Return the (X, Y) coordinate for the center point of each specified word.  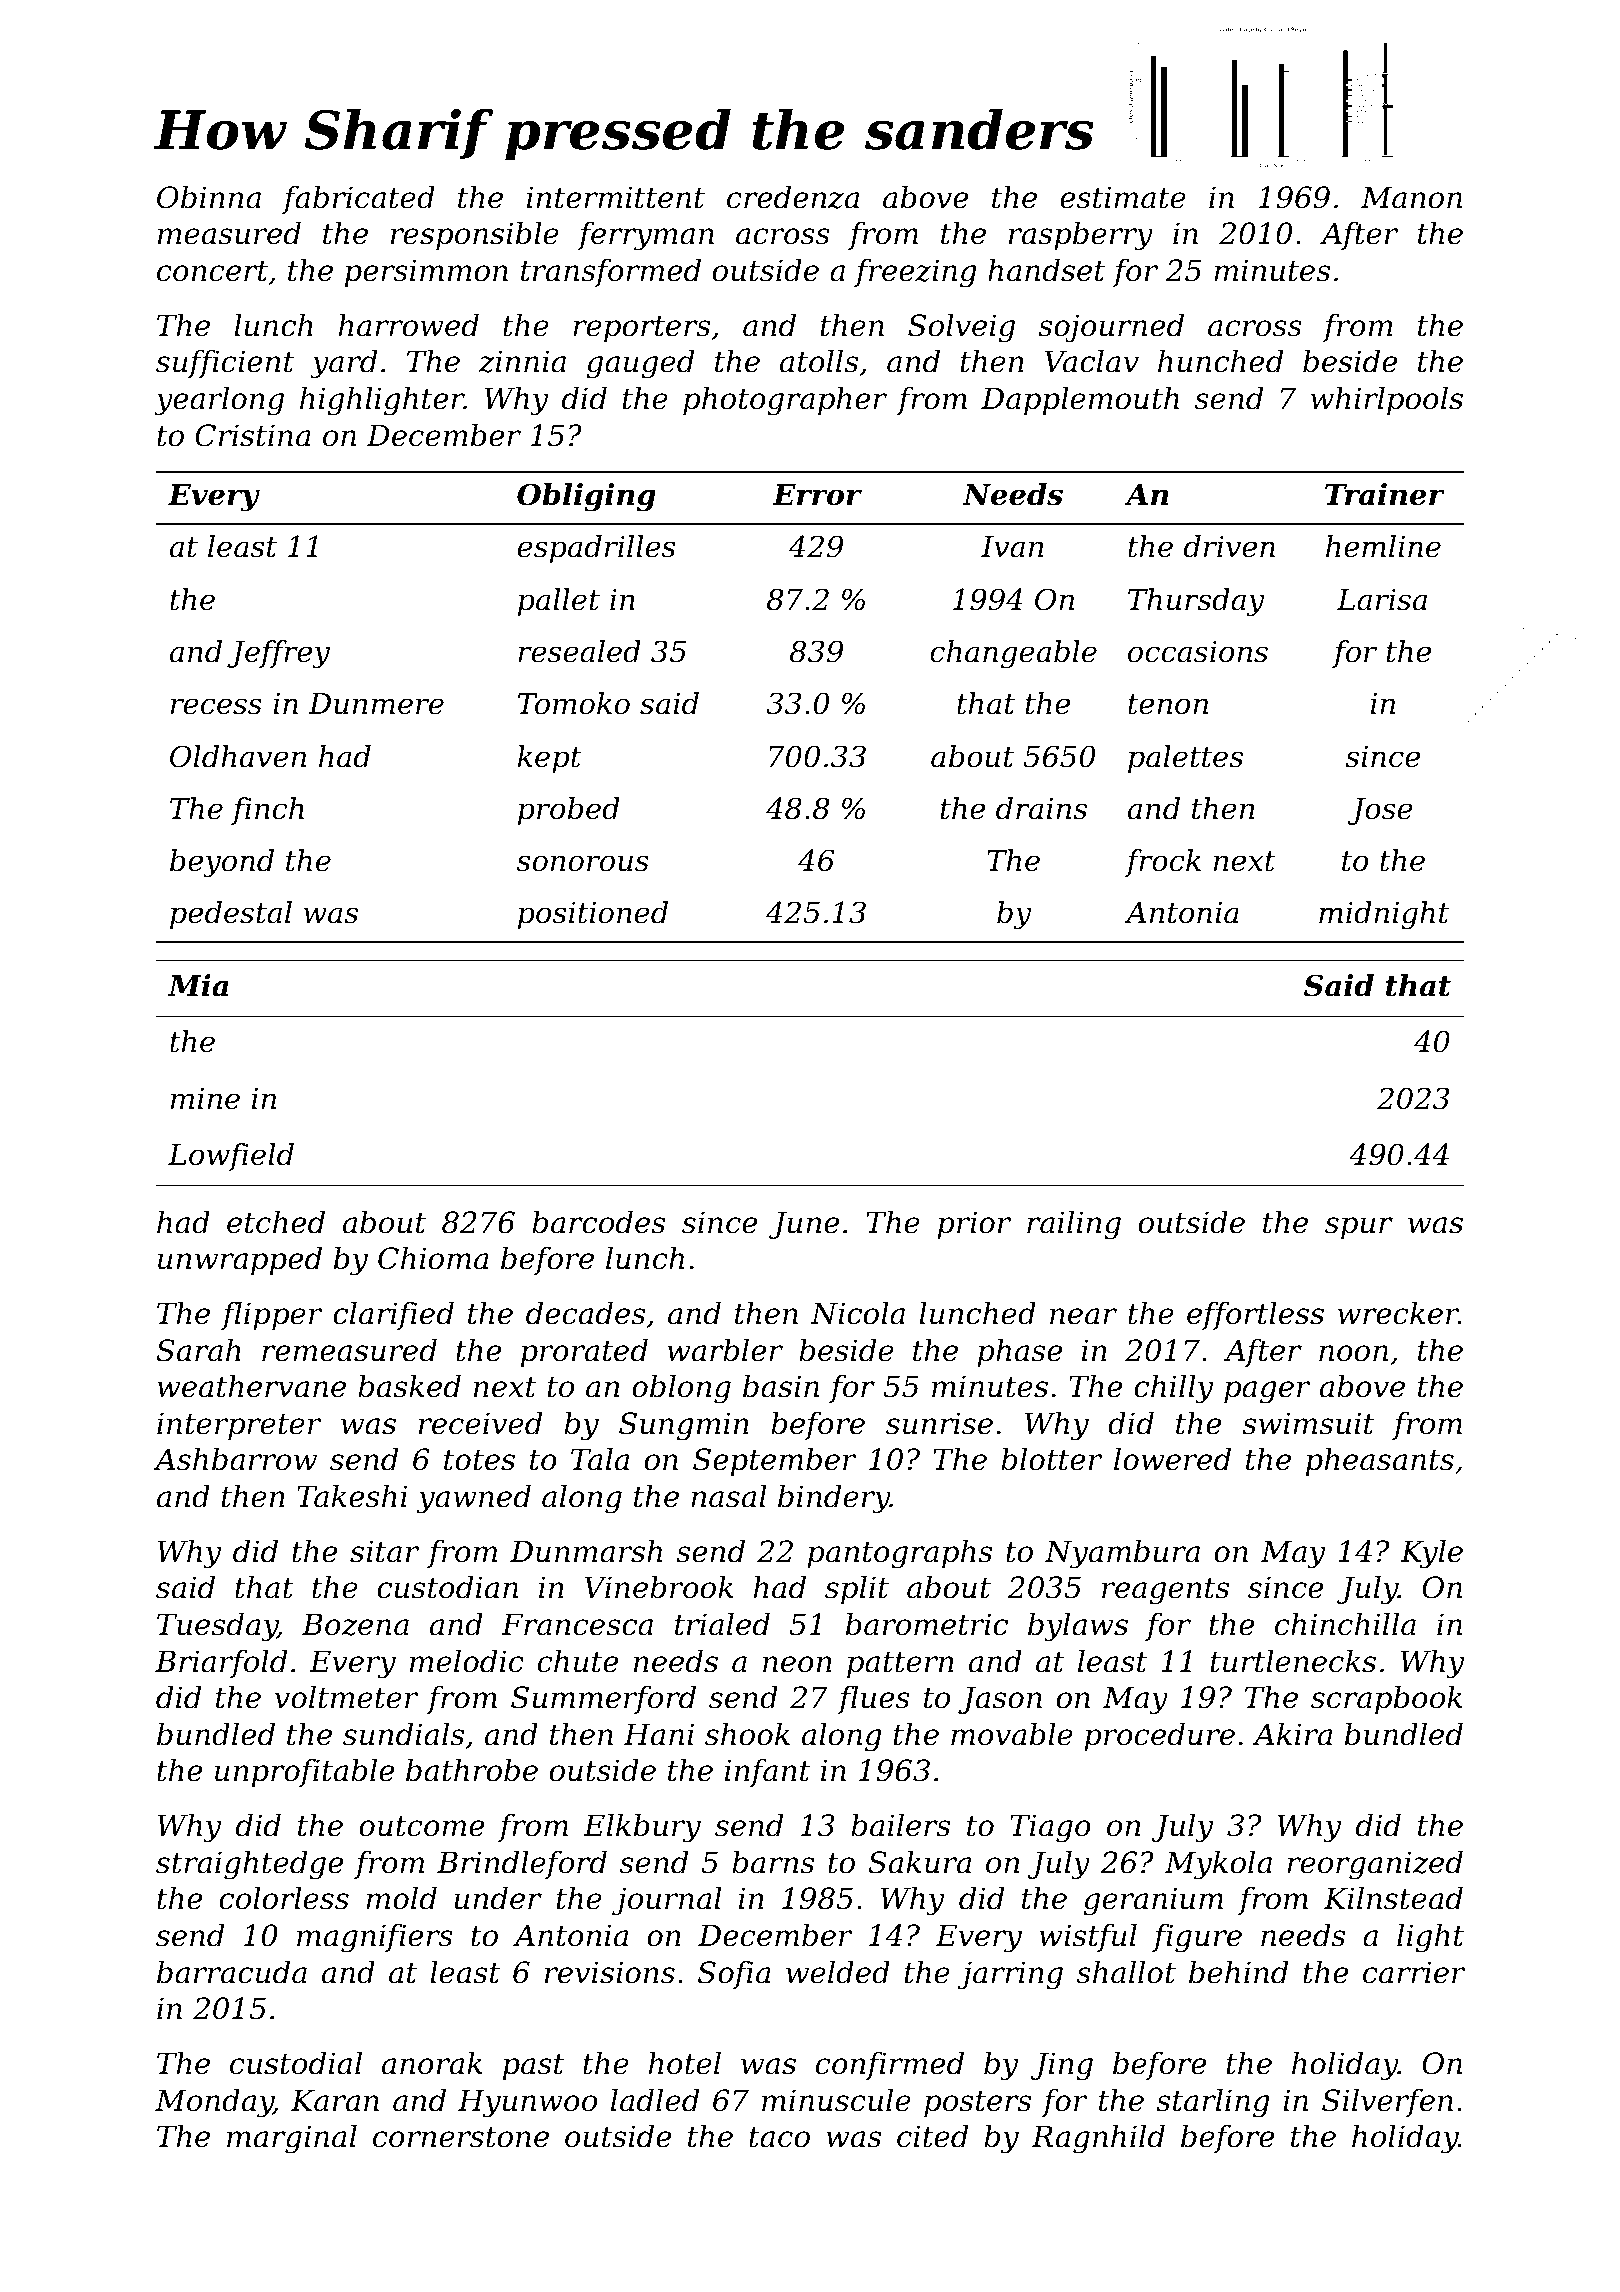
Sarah (198, 1350)
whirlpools (1387, 401)
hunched (1220, 361)
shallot (1126, 1972)
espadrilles (596, 549)
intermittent (616, 197)
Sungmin (684, 1426)
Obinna (209, 197)
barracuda (232, 1972)
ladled (655, 2100)
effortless (1255, 1316)
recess (216, 706)
